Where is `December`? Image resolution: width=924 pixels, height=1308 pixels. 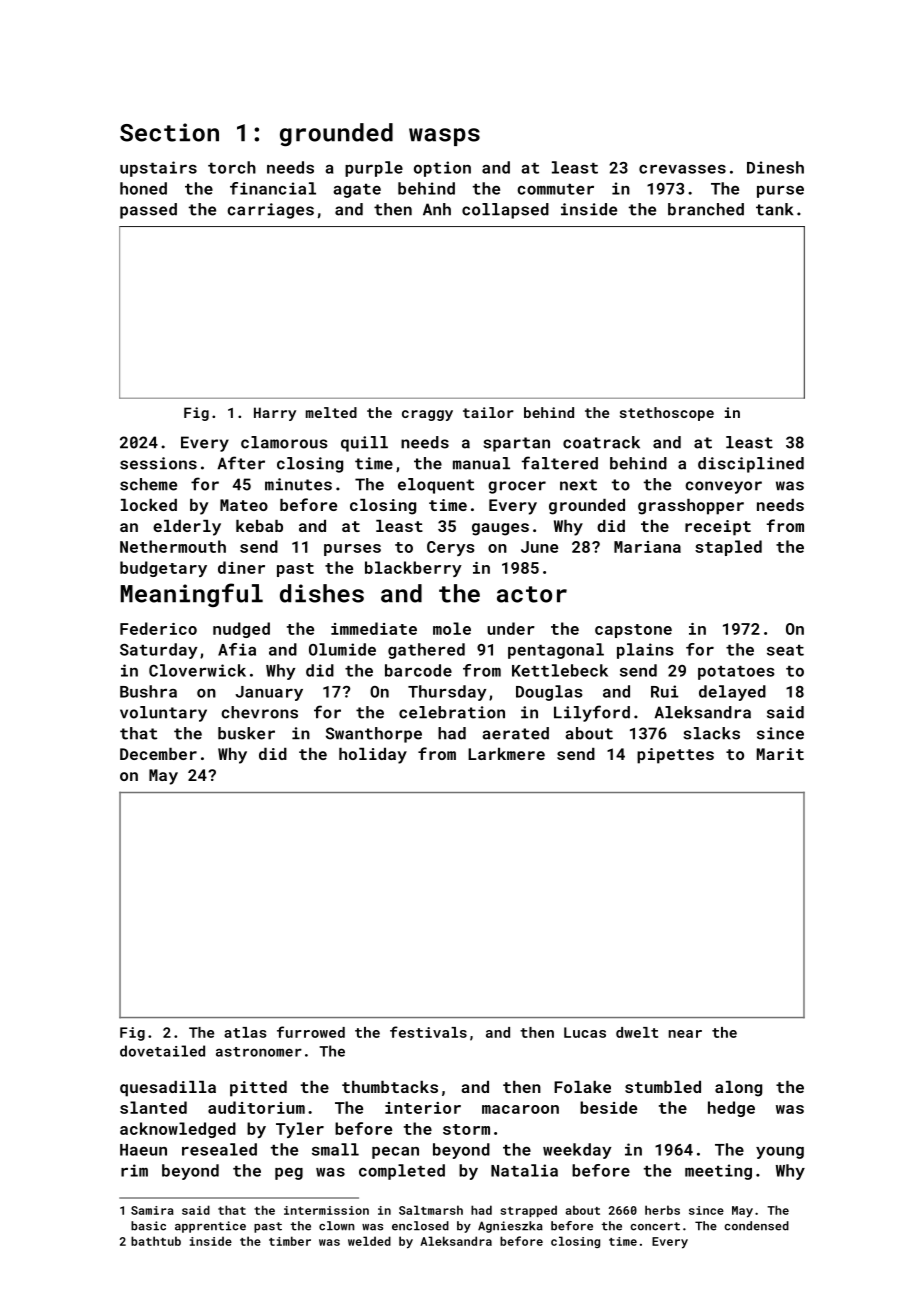 December is located at coordinates (158, 754).
